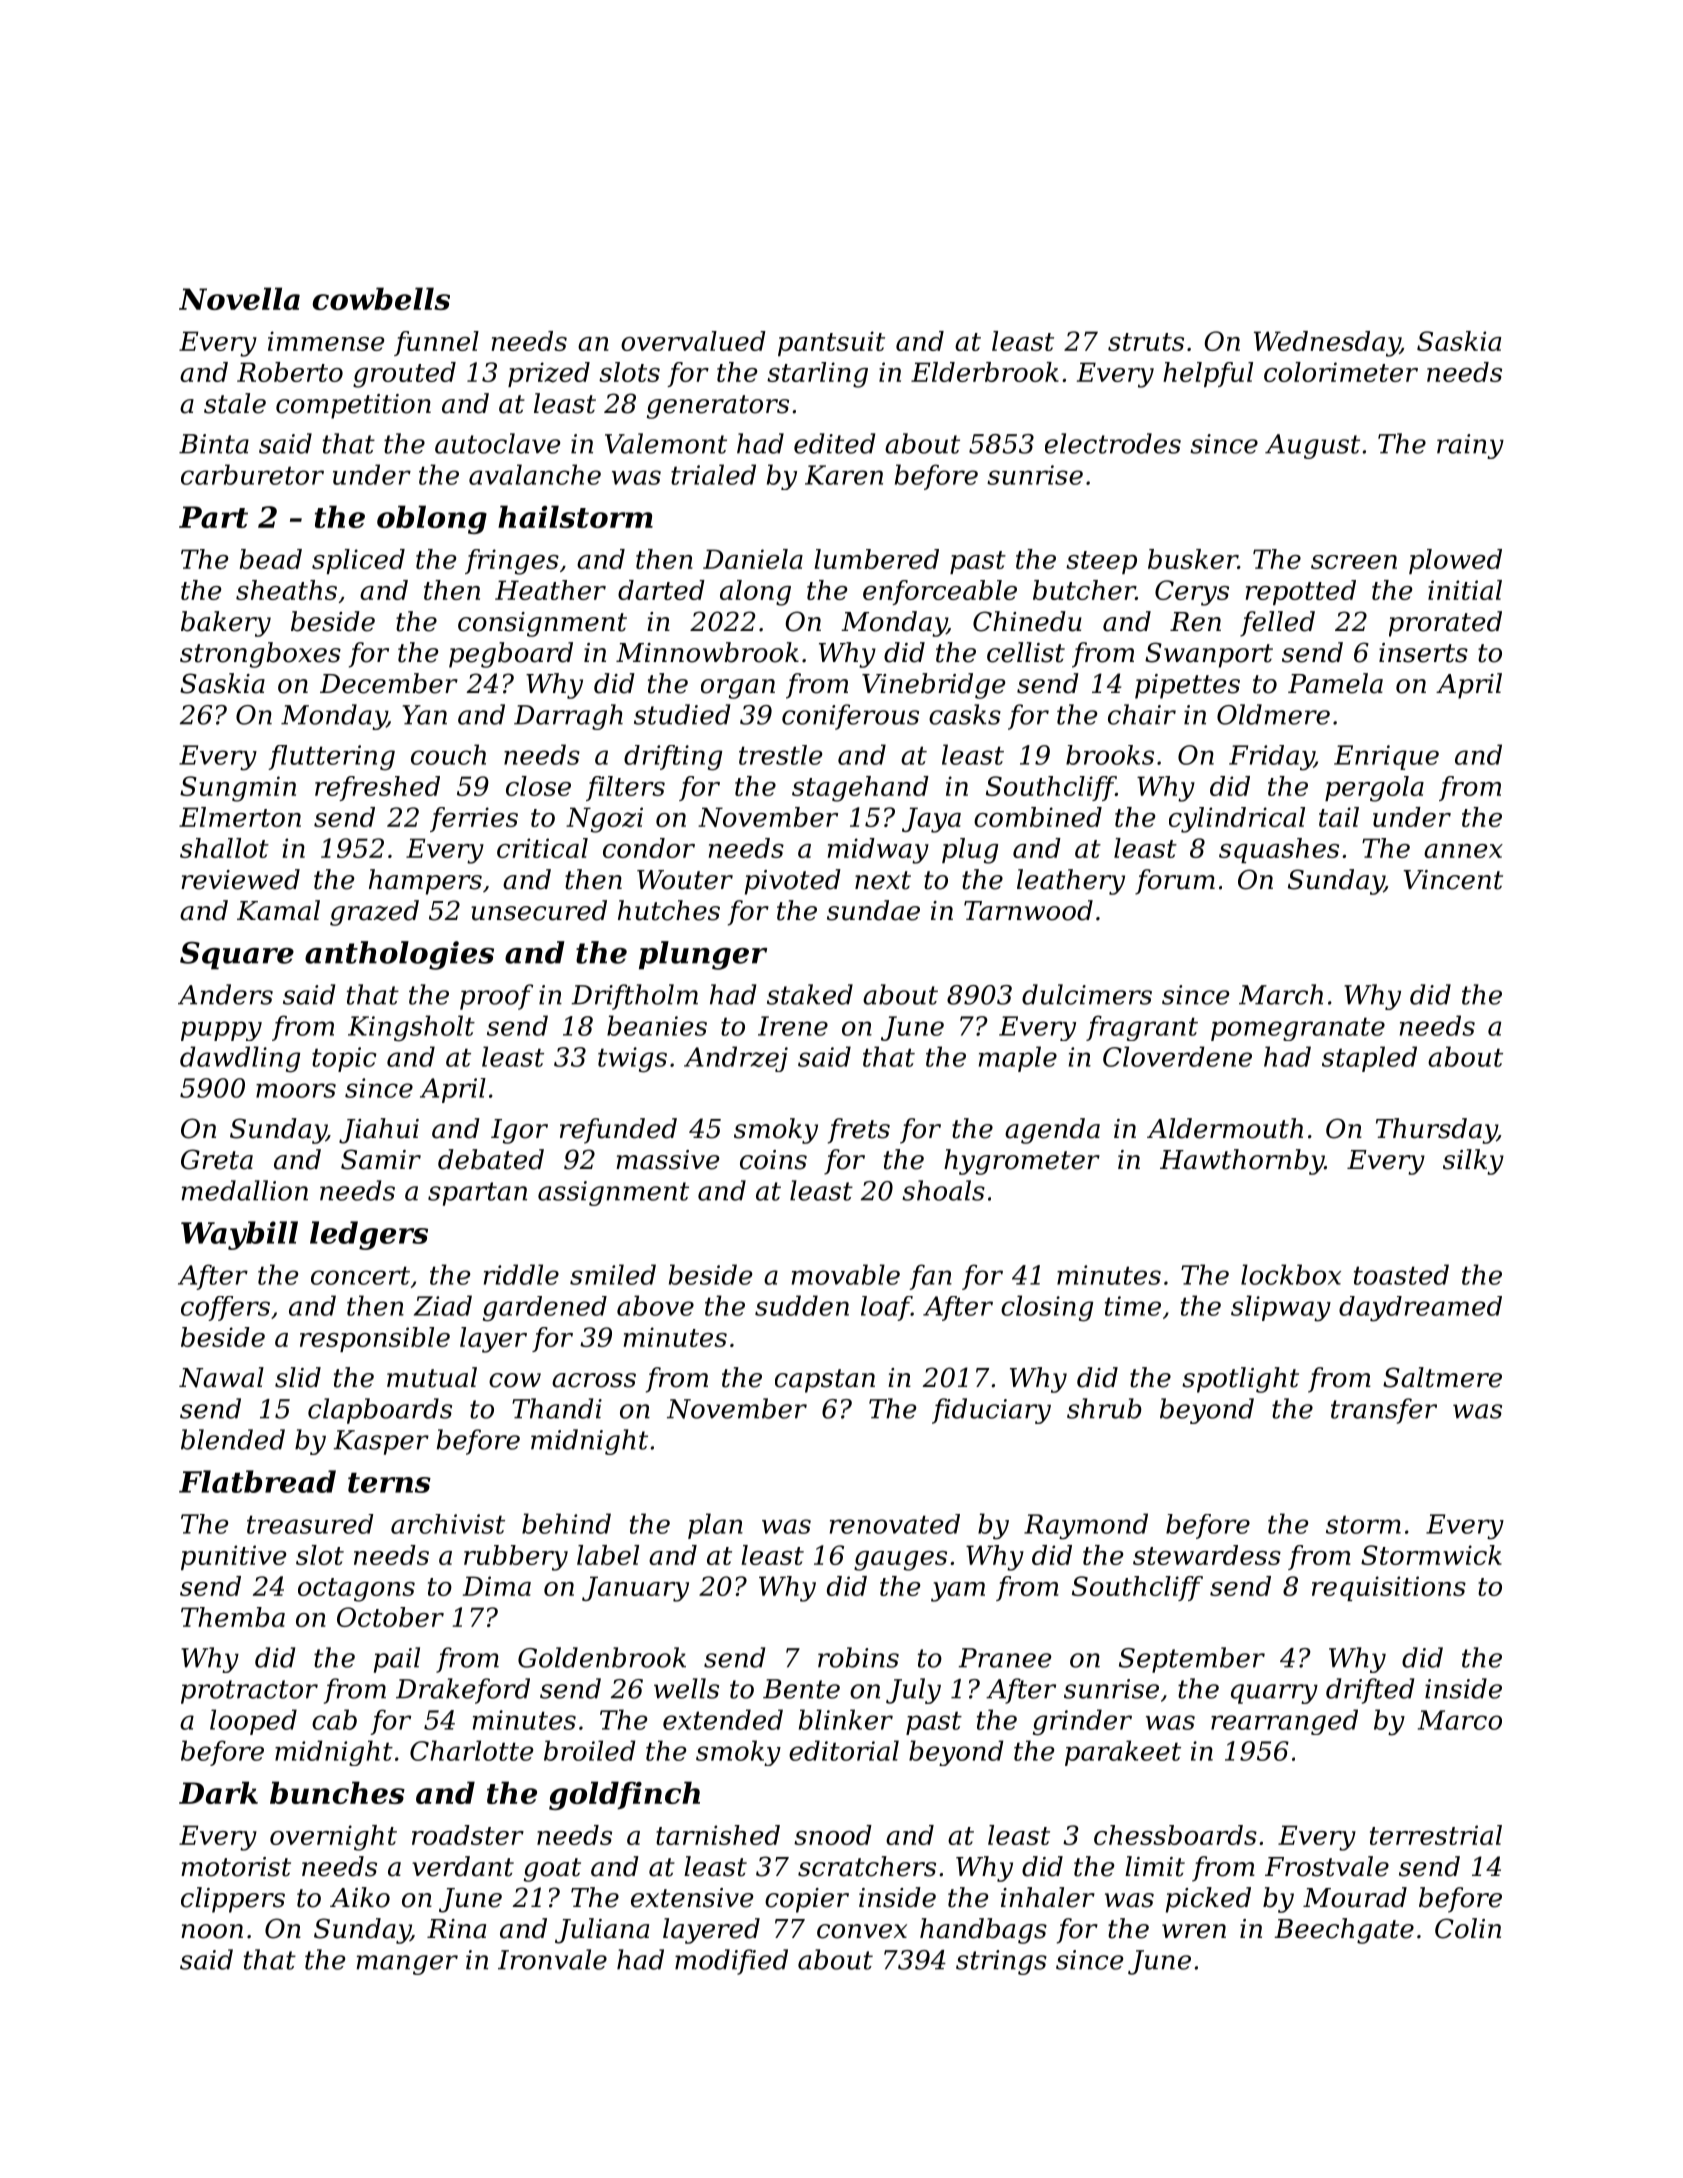 The height and width of the screenshot is (2178, 1683). I want to click on Aiko, so click(360, 1897).
